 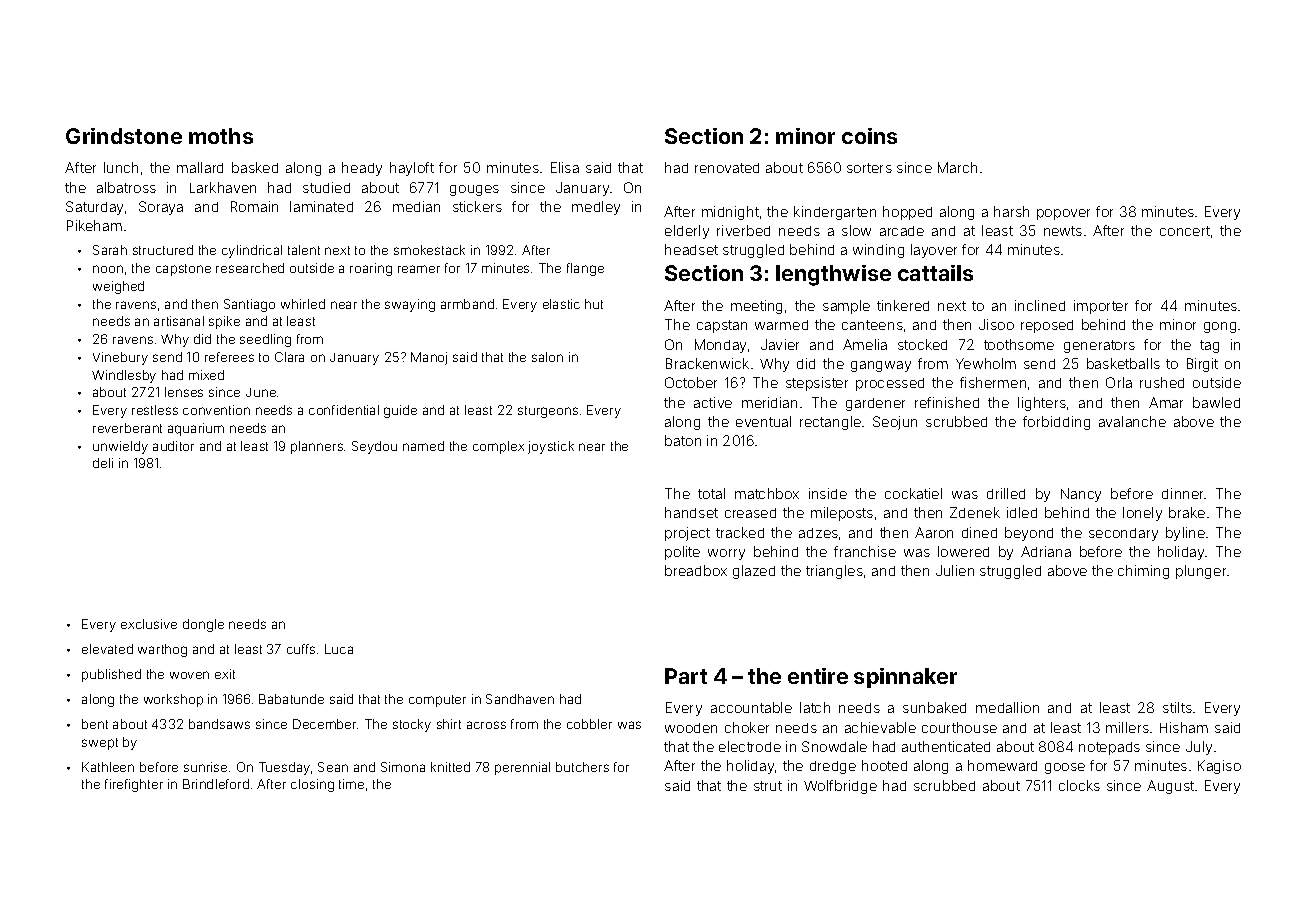 I want to click on firefighter, so click(x=134, y=785).
